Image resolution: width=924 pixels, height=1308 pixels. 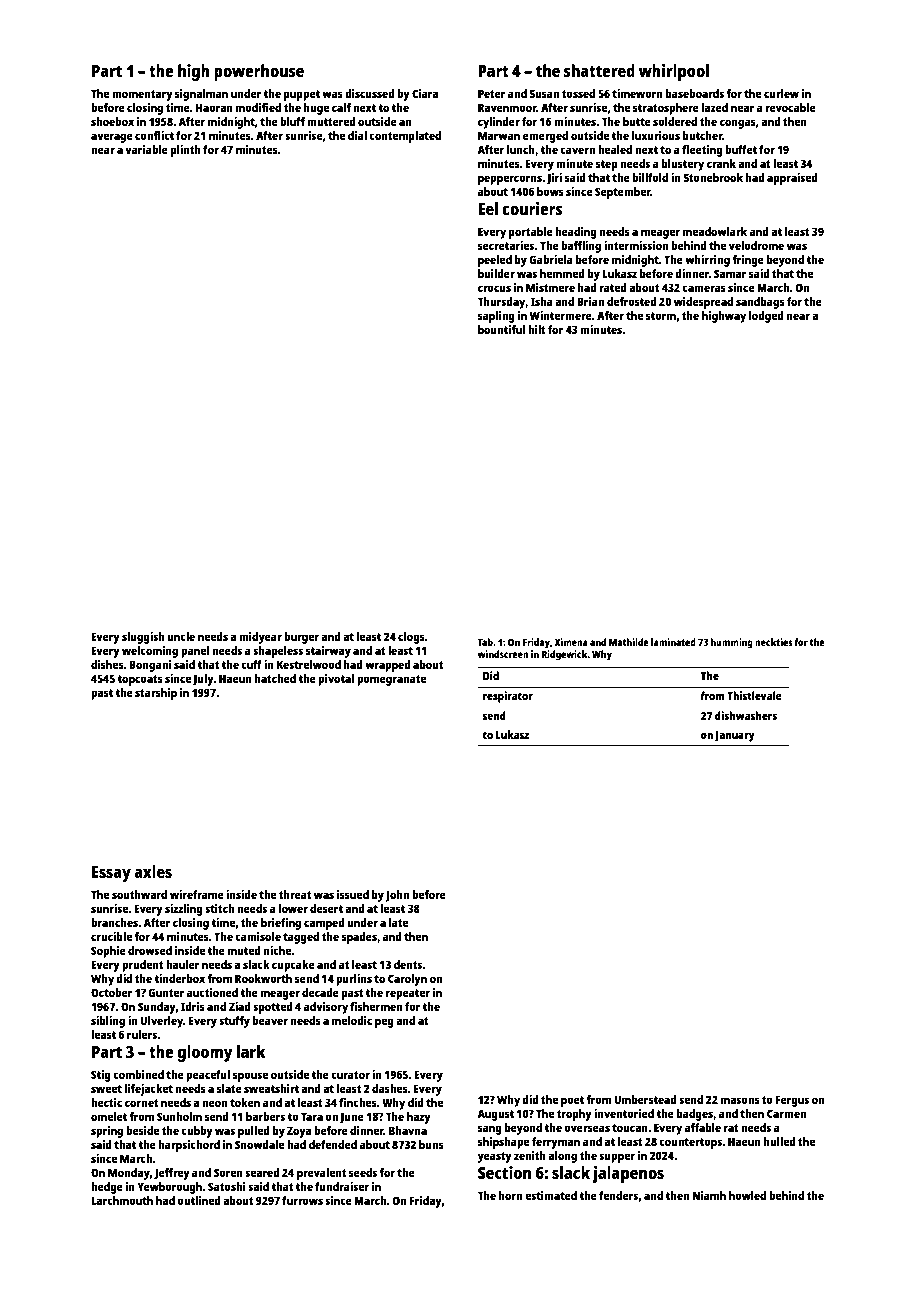 What do you see at coordinates (674, 72) in the page?
I see `whirlpool` at bounding box center [674, 72].
